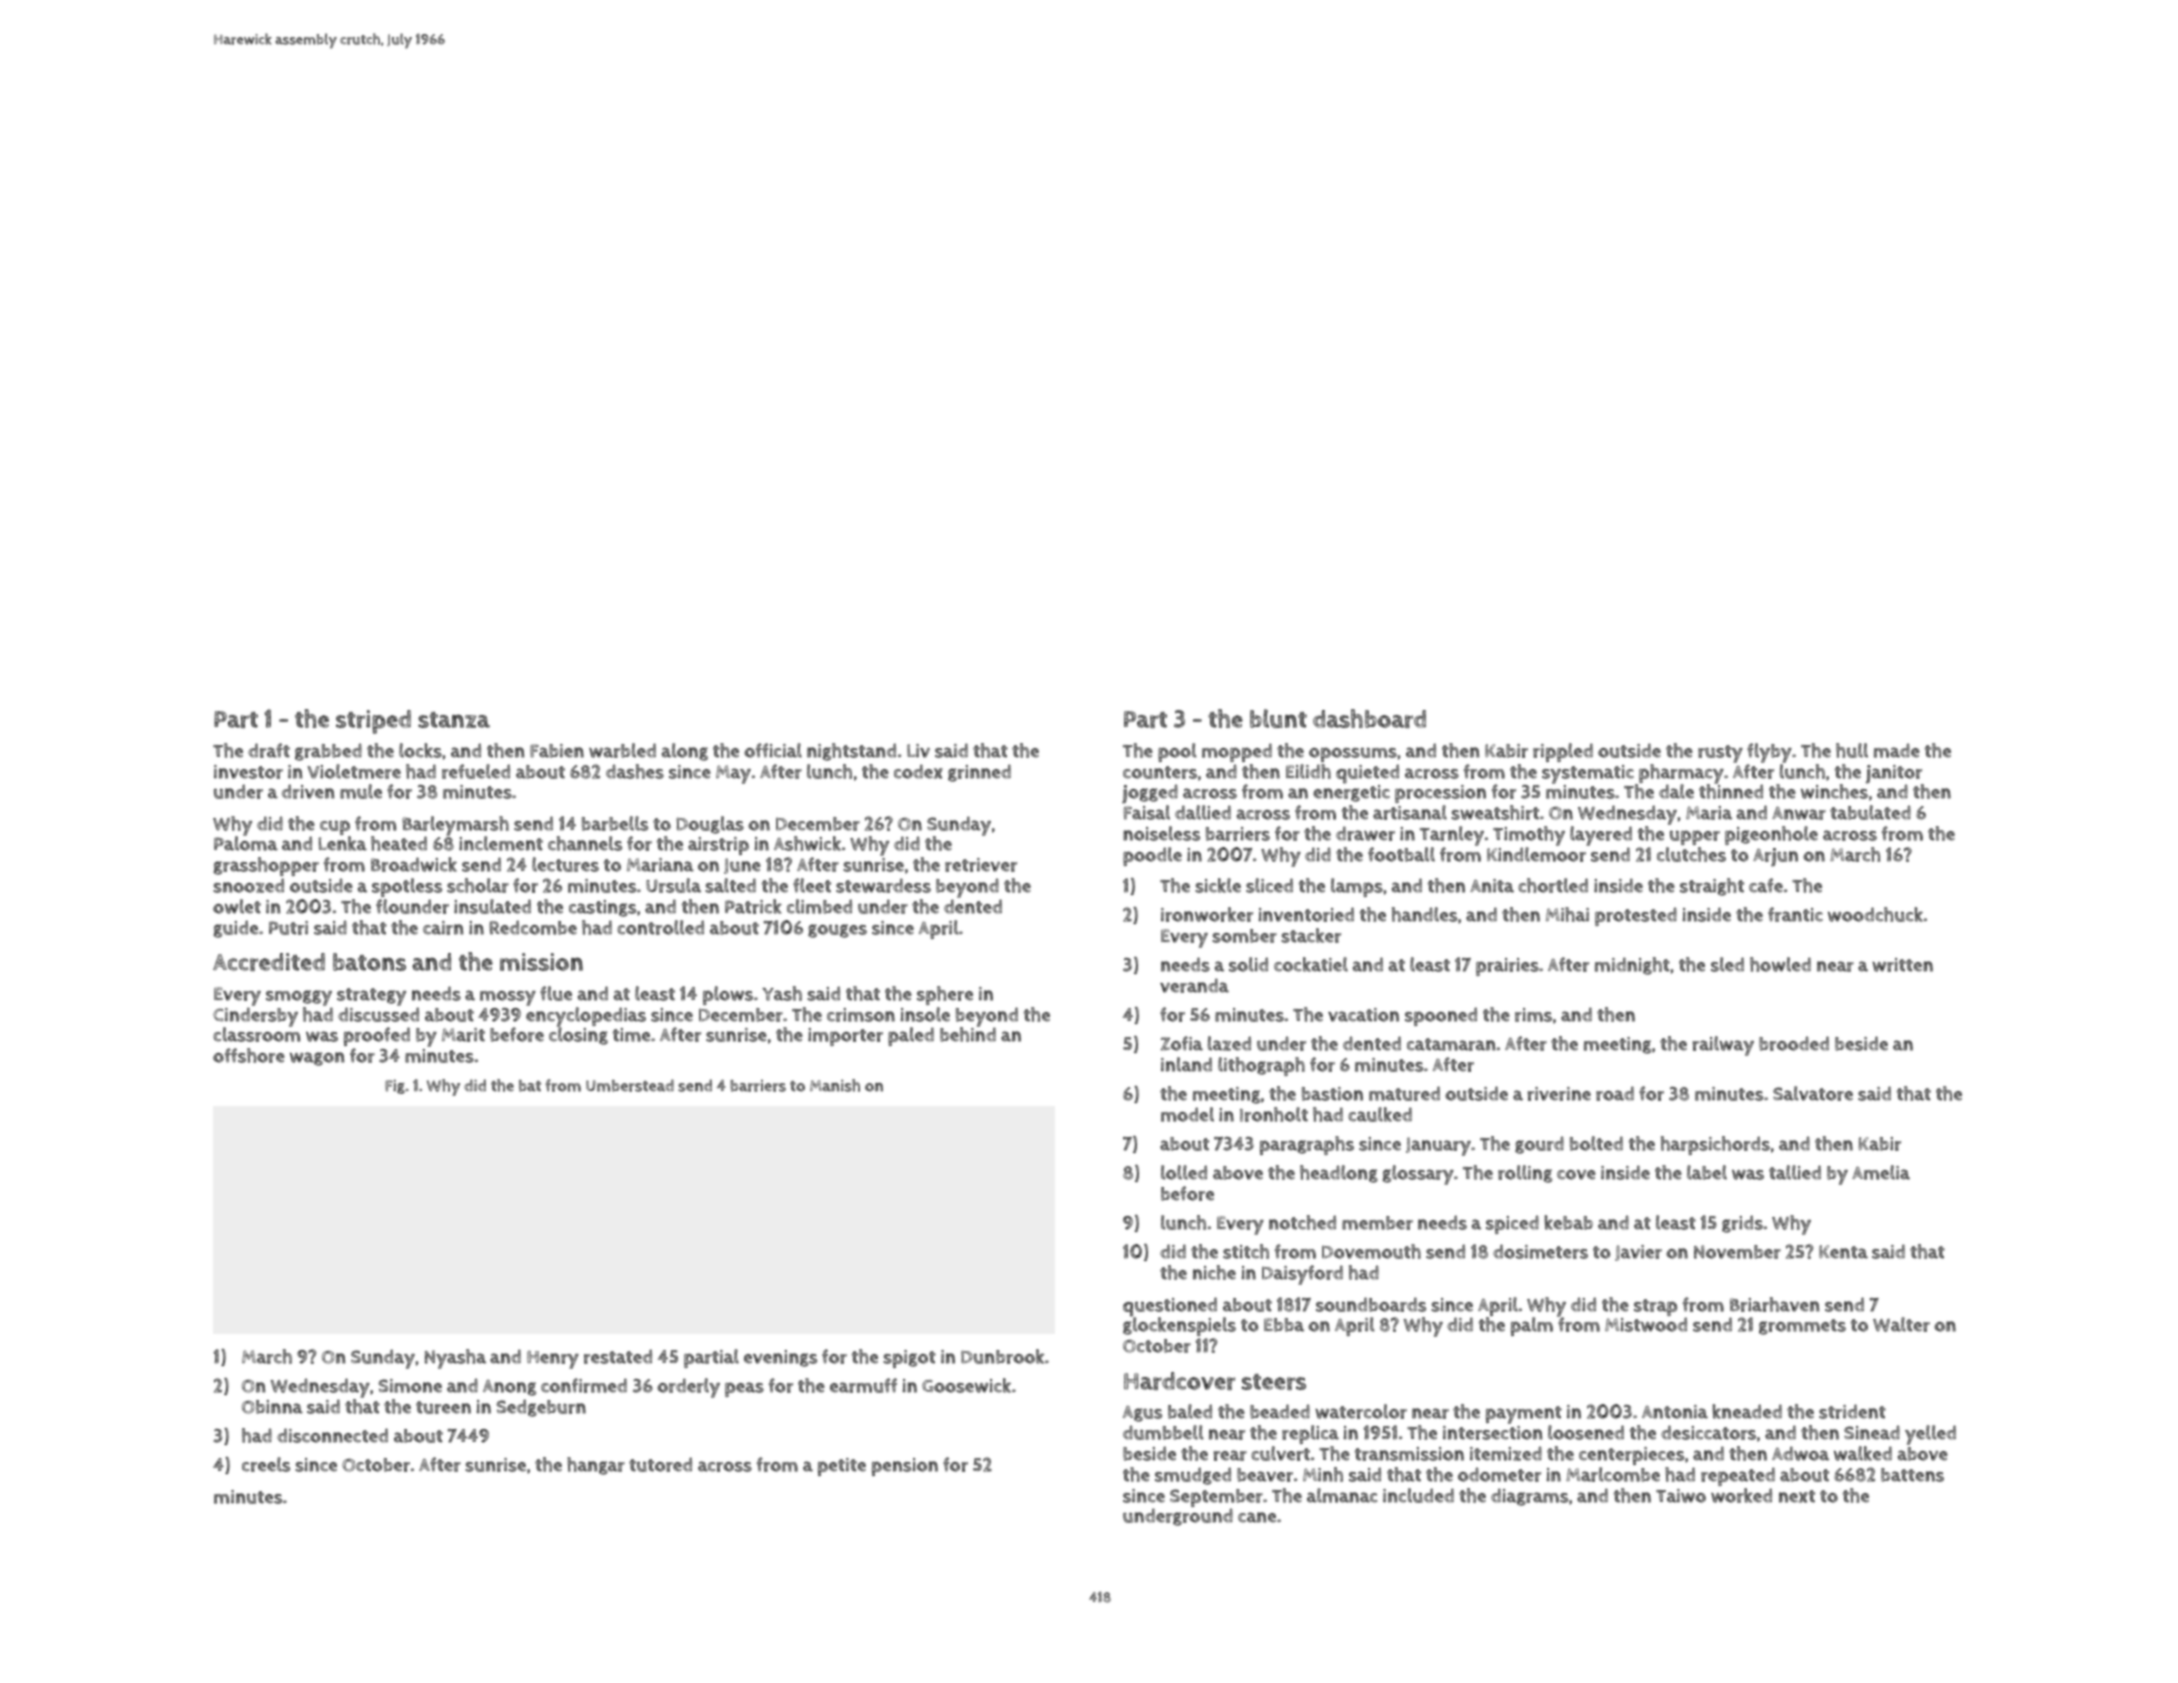  Describe the element at coordinates (1257, 1517) in the screenshot. I see `cane` at that location.
